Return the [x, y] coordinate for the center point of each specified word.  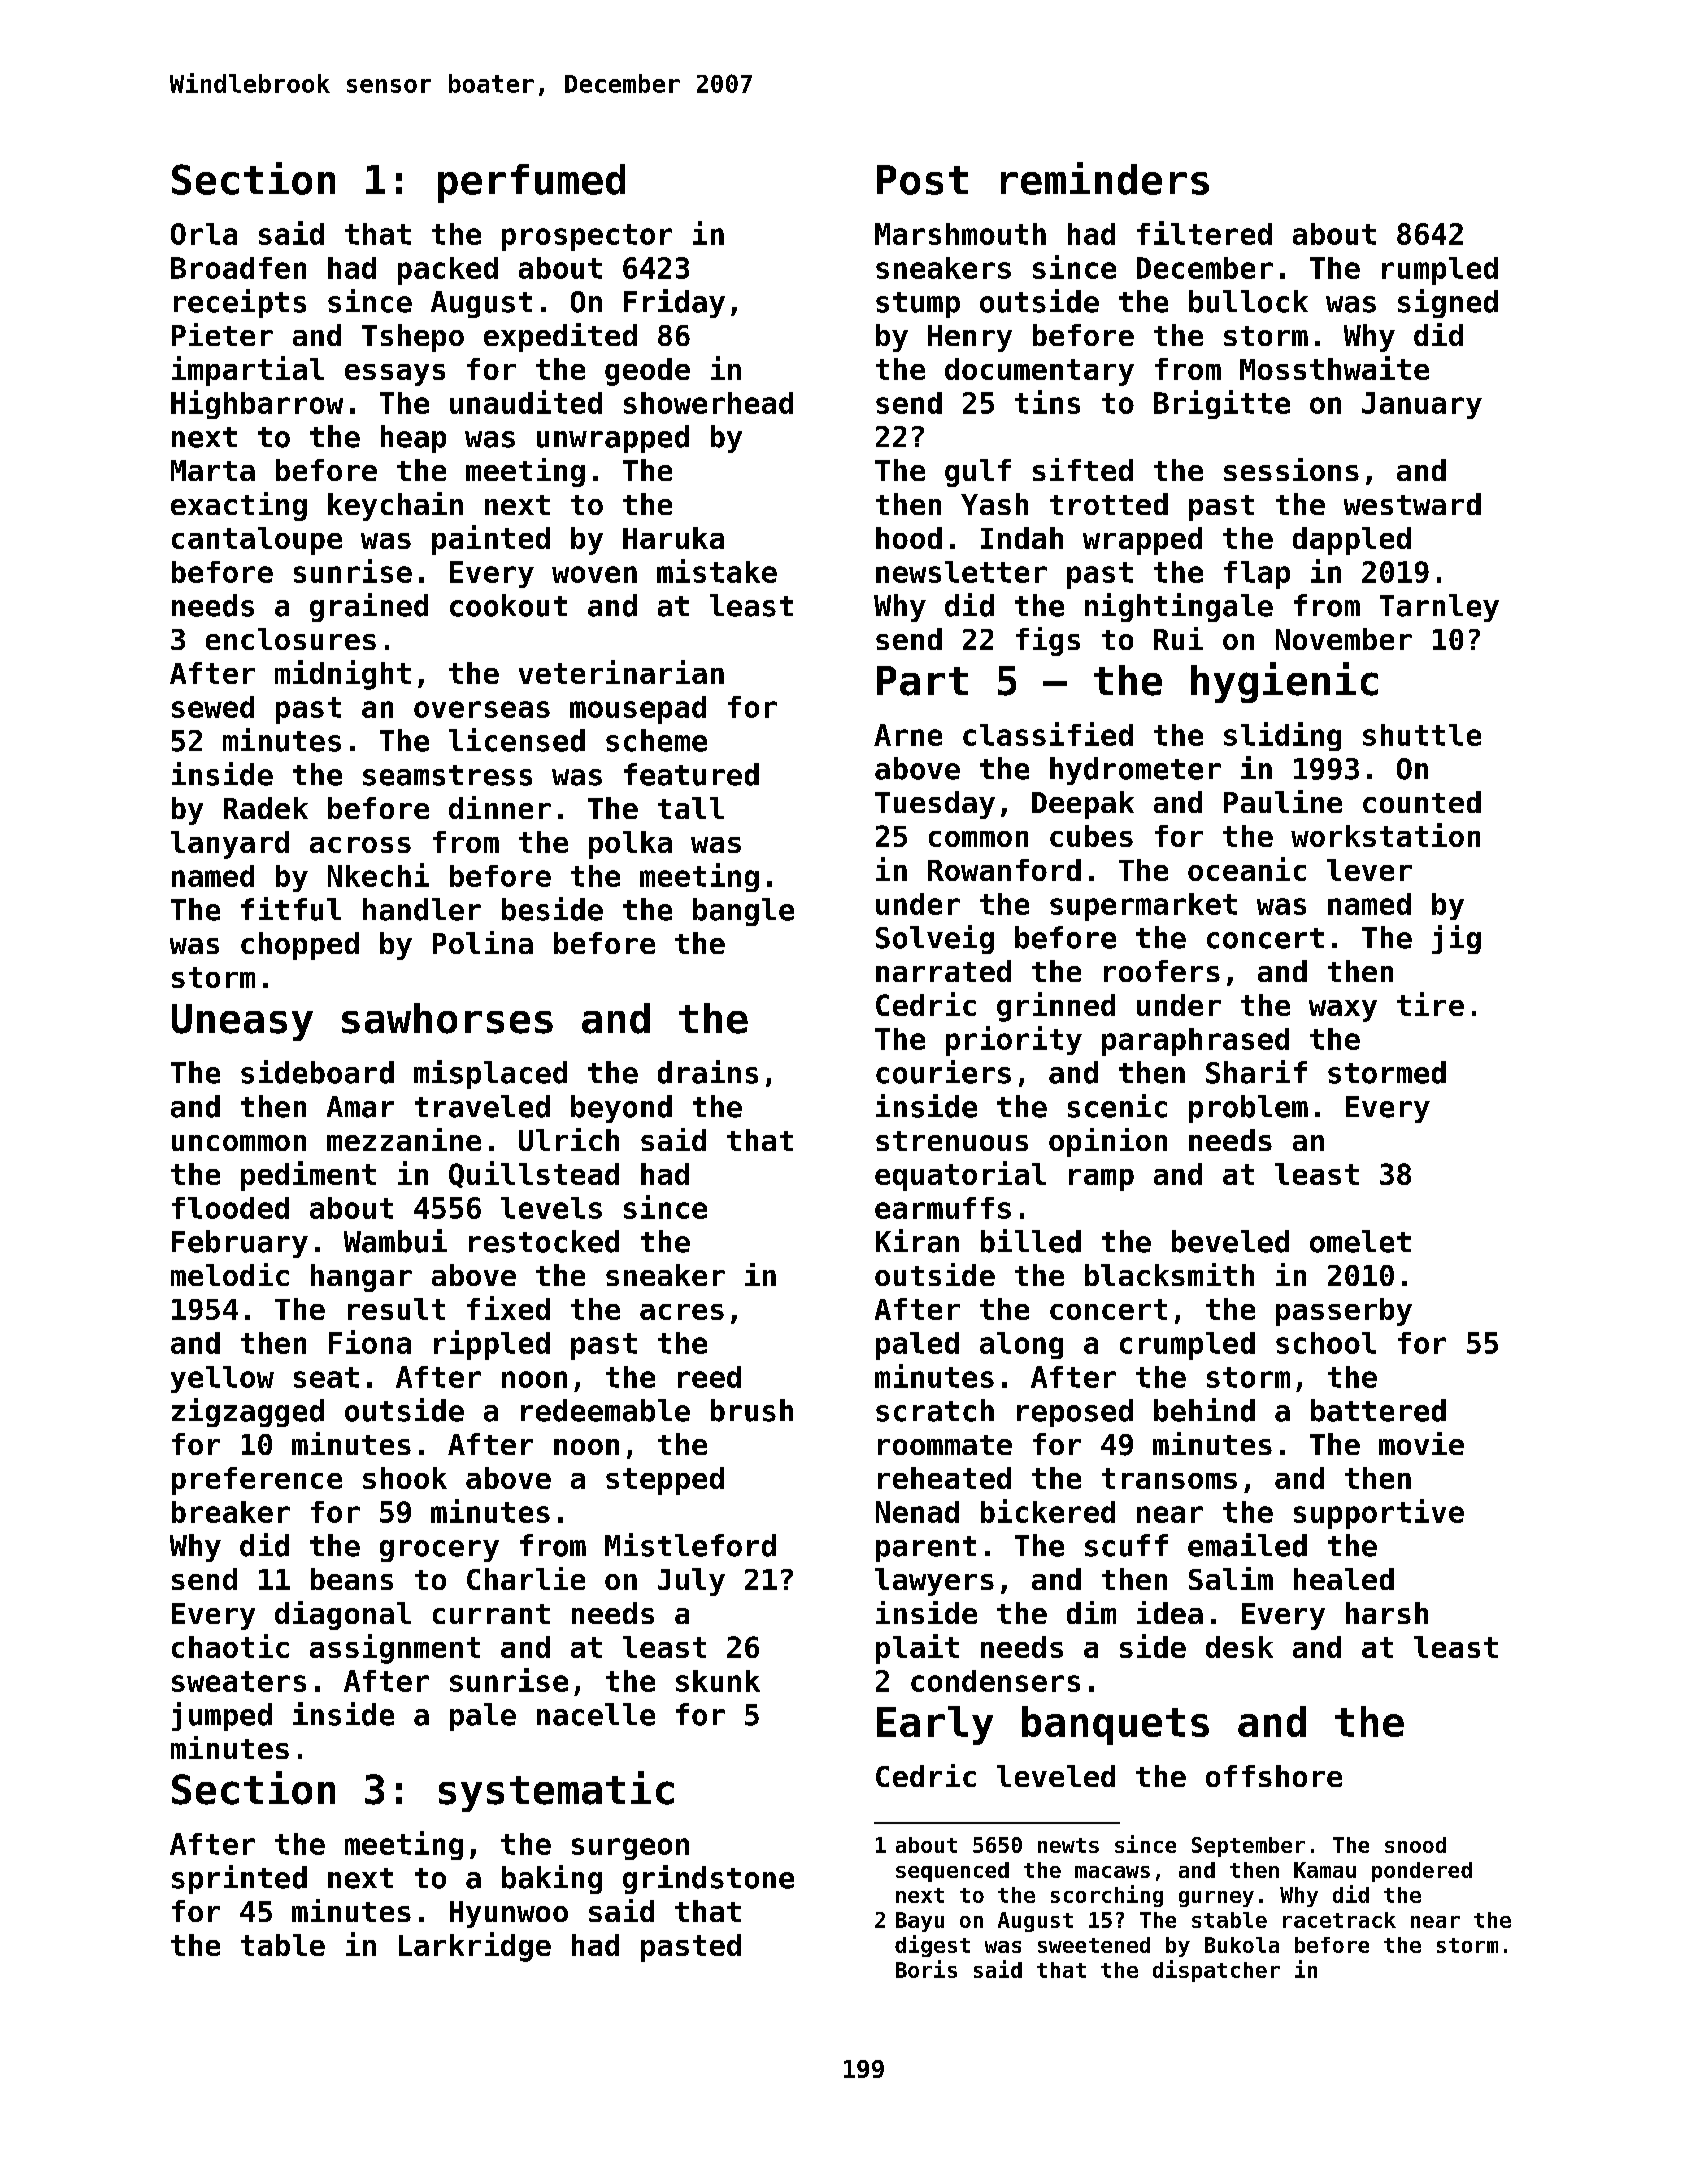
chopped [300, 946]
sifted [1083, 469]
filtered [1204, 233]
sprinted [239, 1879]
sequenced [952, 1872]
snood [1415, 1845]
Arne [908, 735]
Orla [204, 234]
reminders [1105, 178]
